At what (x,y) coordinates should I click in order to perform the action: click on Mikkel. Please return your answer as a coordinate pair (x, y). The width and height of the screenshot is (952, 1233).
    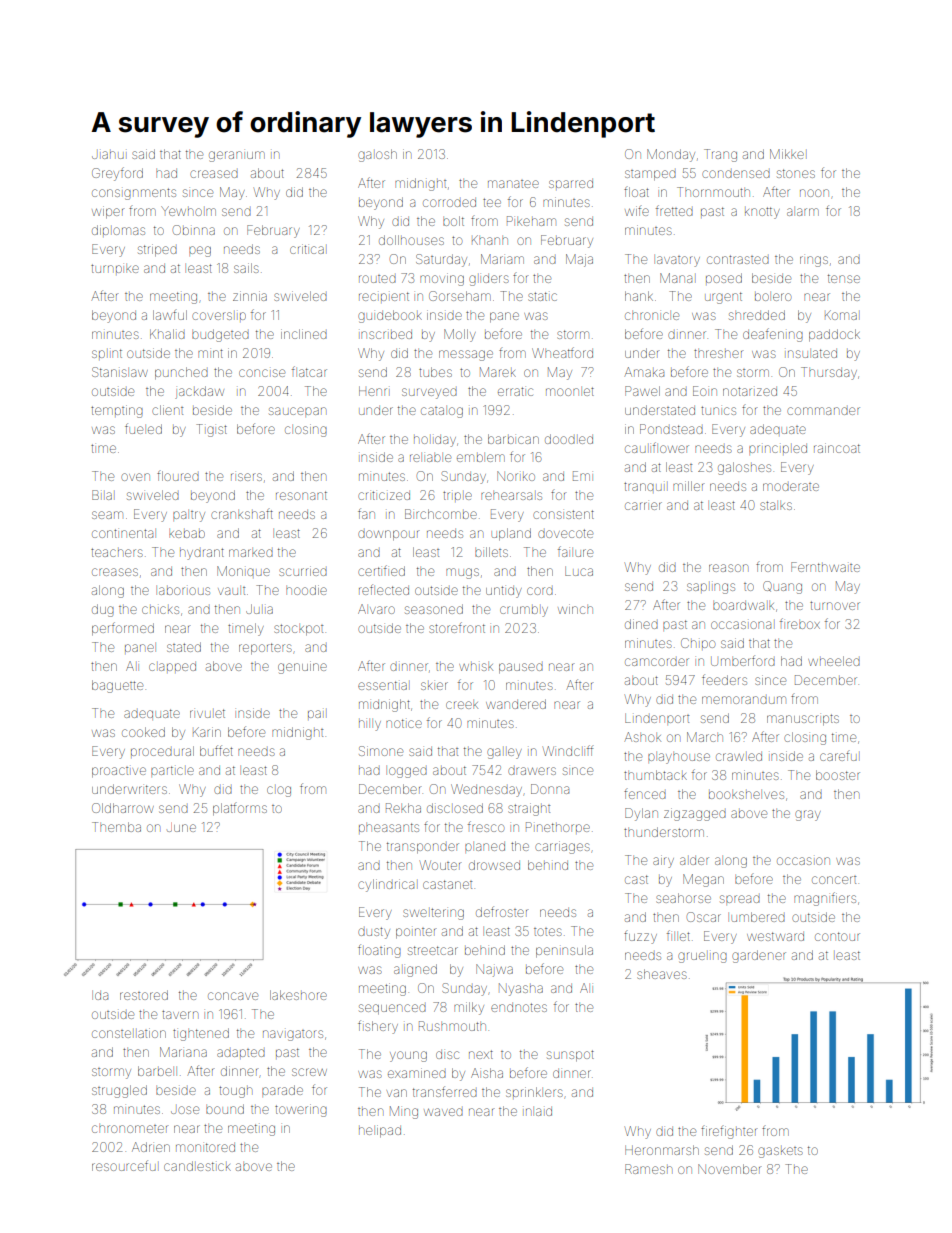
    Looking at the image, I should click on (787, 154).
